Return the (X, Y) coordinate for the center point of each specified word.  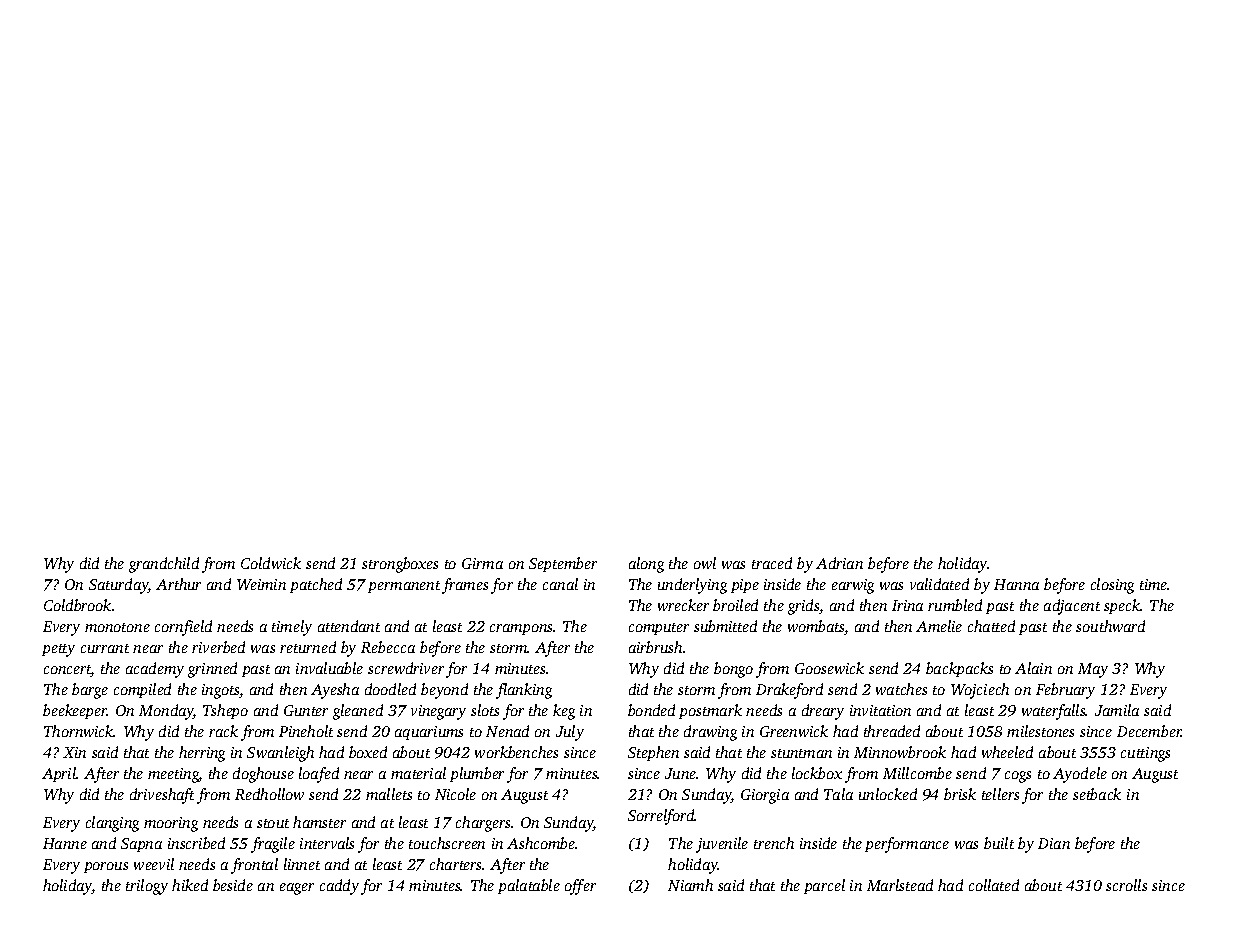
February (1065, 691)
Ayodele (1080, 775)
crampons (521, 629)
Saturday (119, 586)
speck (1122, 606)
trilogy (147, 887)
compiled (142, 690)
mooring (171, 824)
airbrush (655, 647)
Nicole (455, 794)
